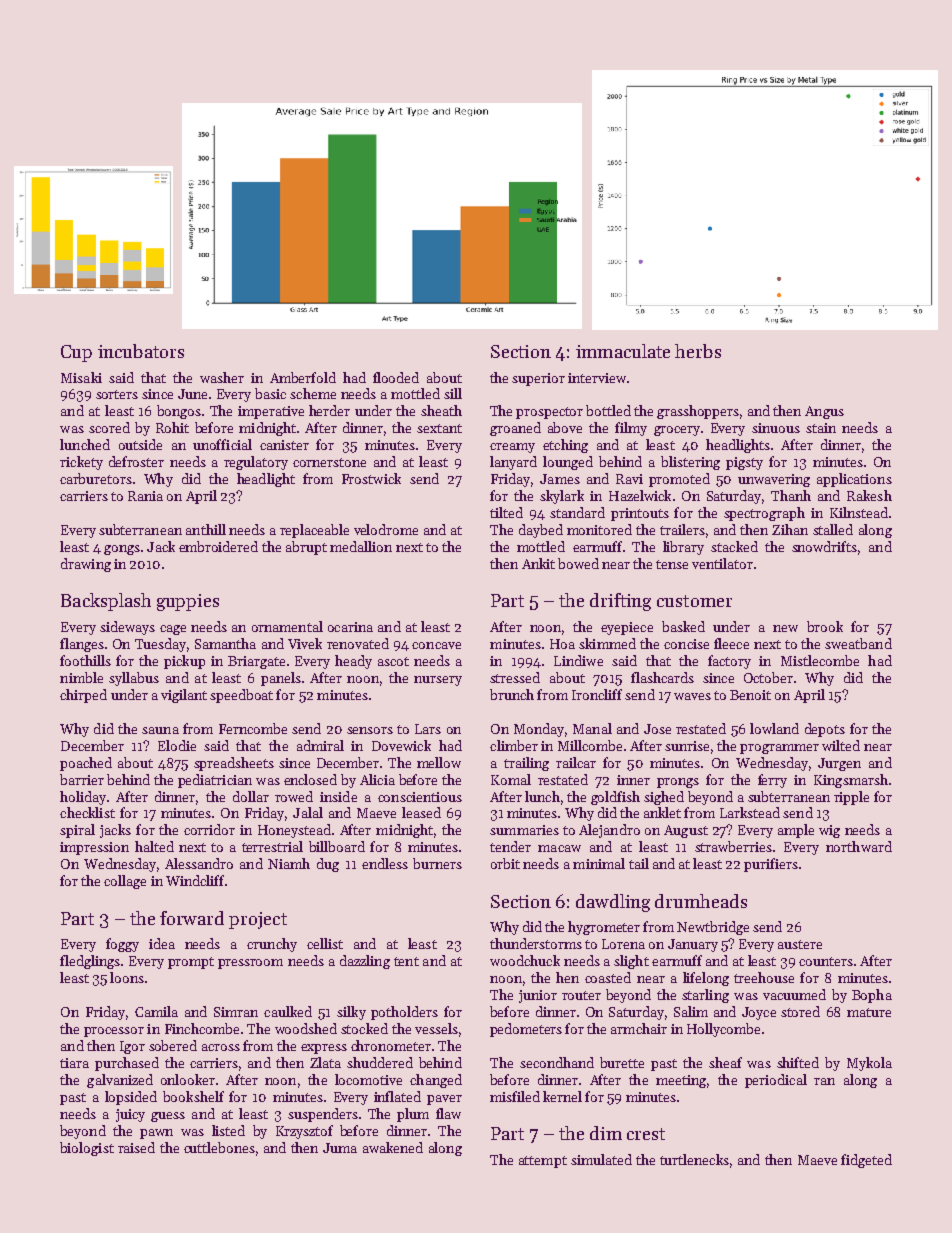  I want to click on holiday, so click(83, 798).
